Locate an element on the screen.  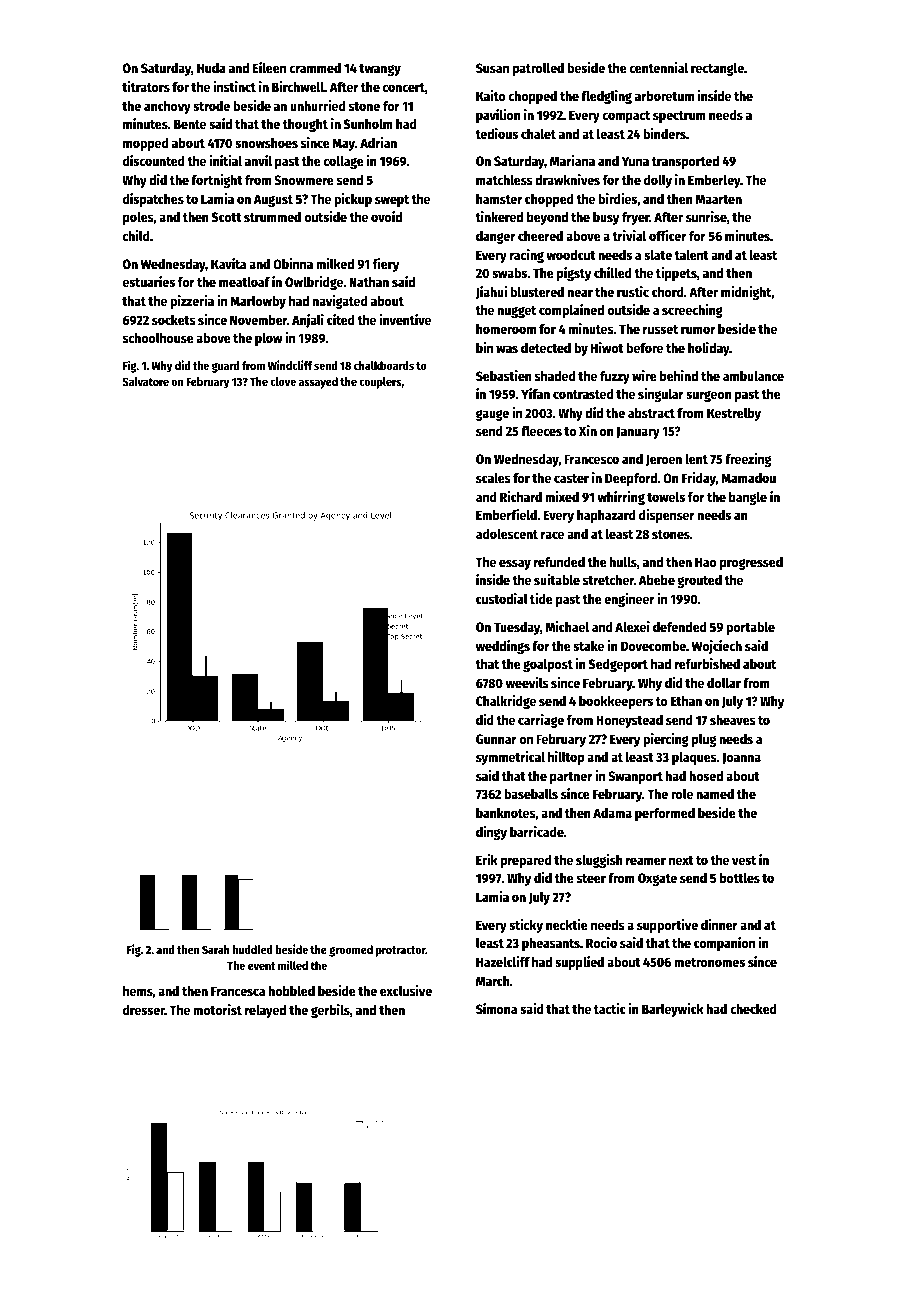
gauge is located at coordinates (492, 415).
